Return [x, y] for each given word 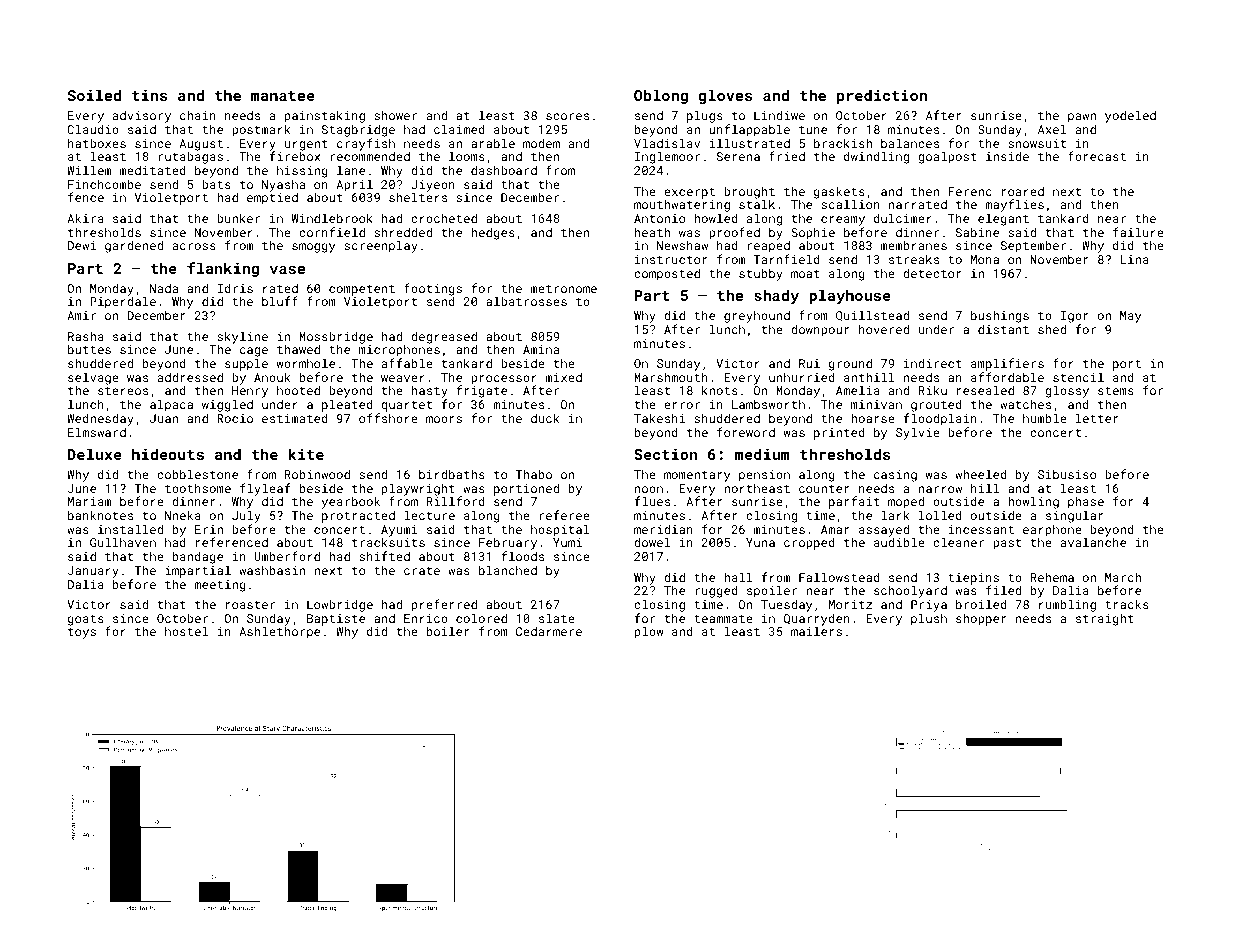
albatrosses [526, 301]
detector [932, 273]
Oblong [661, 96]
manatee [283, 96]
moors [444, 419]
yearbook [350, 503]
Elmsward [97, 432]
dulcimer [903, 218]
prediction [882, 96]
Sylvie [918, 433]
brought [749, 193]
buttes [89, 349]
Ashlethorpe [279, 633]
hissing [302, 172]
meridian [663, 529]
